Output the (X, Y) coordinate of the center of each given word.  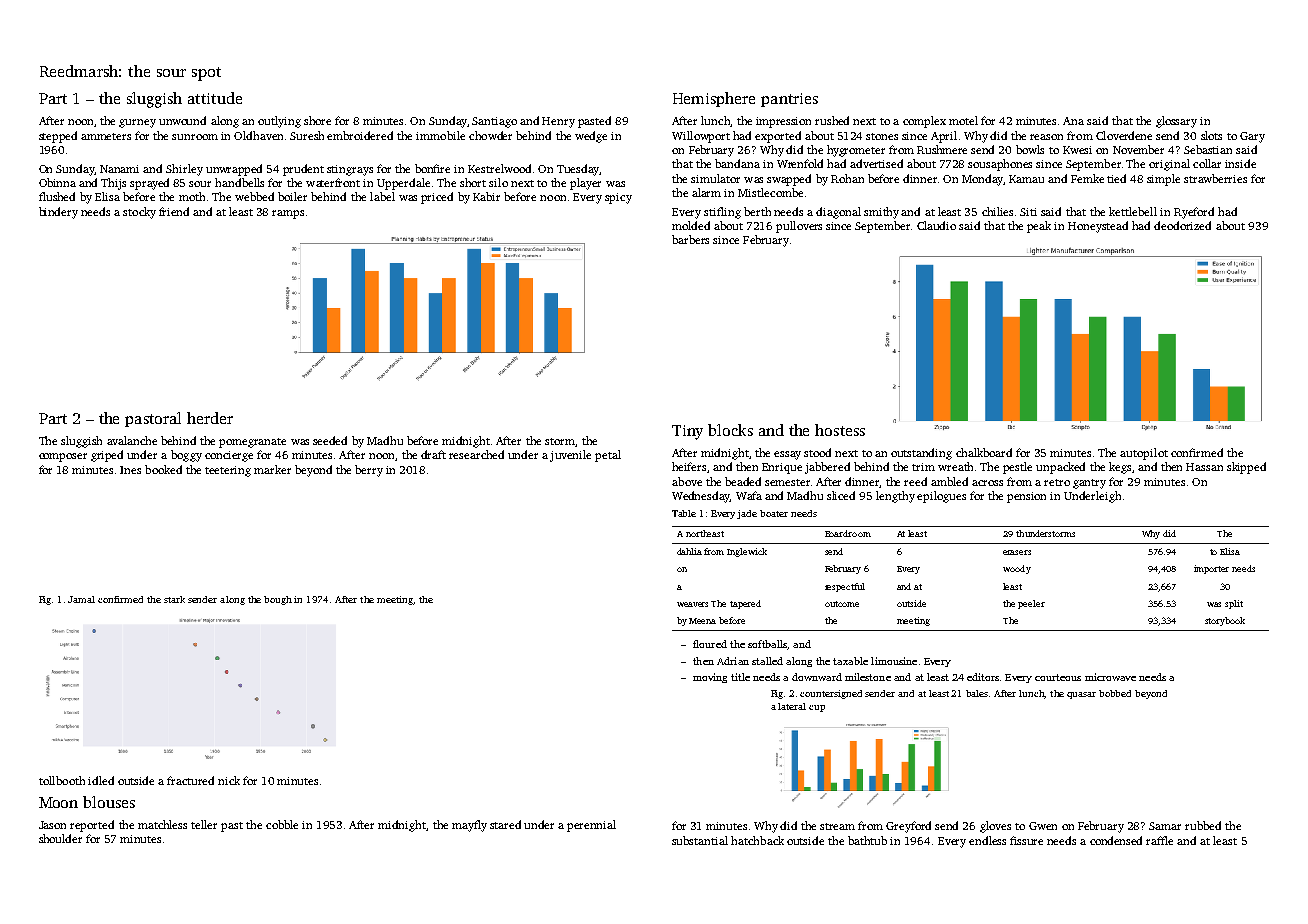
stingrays (350, 170)
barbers (690, 239)
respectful (845, 587)
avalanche (132, 440)
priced (437, 198)
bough (278, 600)
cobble (282, 824)
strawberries (1215, 178)
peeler (1031, 604)
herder (210, 418)
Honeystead (1098, 227)
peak (1039, 227)
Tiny (687, 432)
